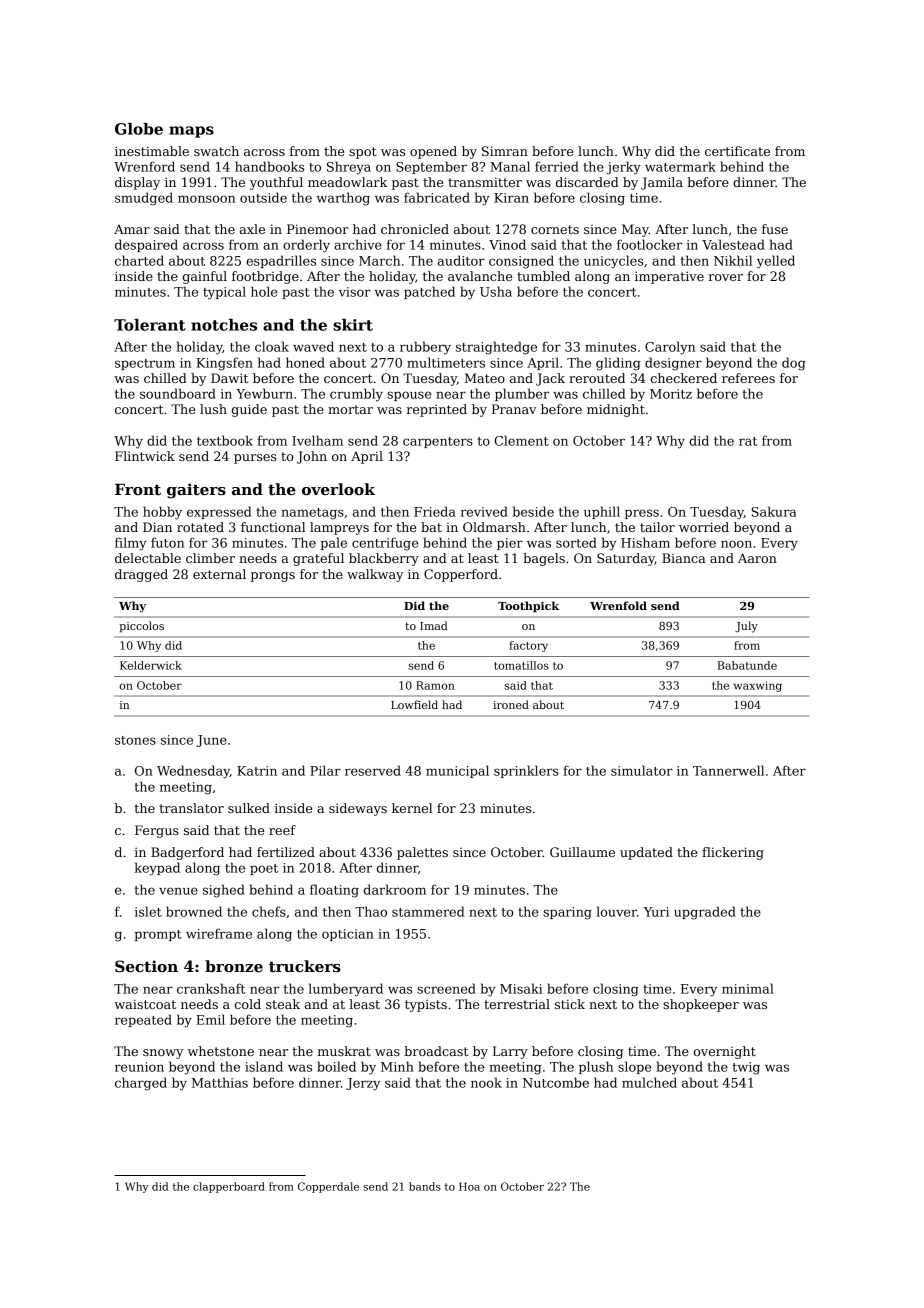  I want to click on Hoa, so click(469, 1186).
